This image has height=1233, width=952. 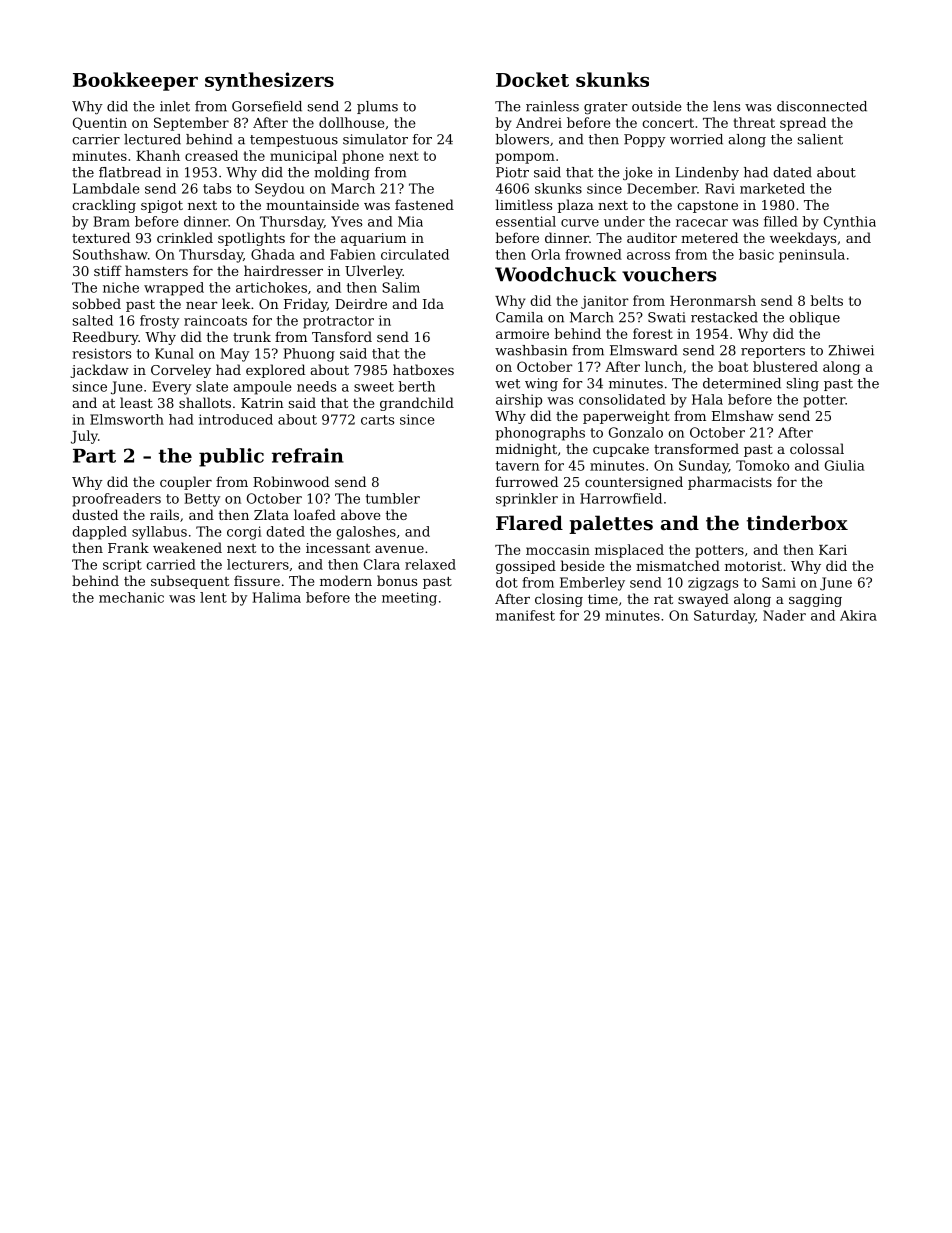 What do you see at coordinates (657, 106) in the image?
I see `outside` at bounding box center [657, 106].
